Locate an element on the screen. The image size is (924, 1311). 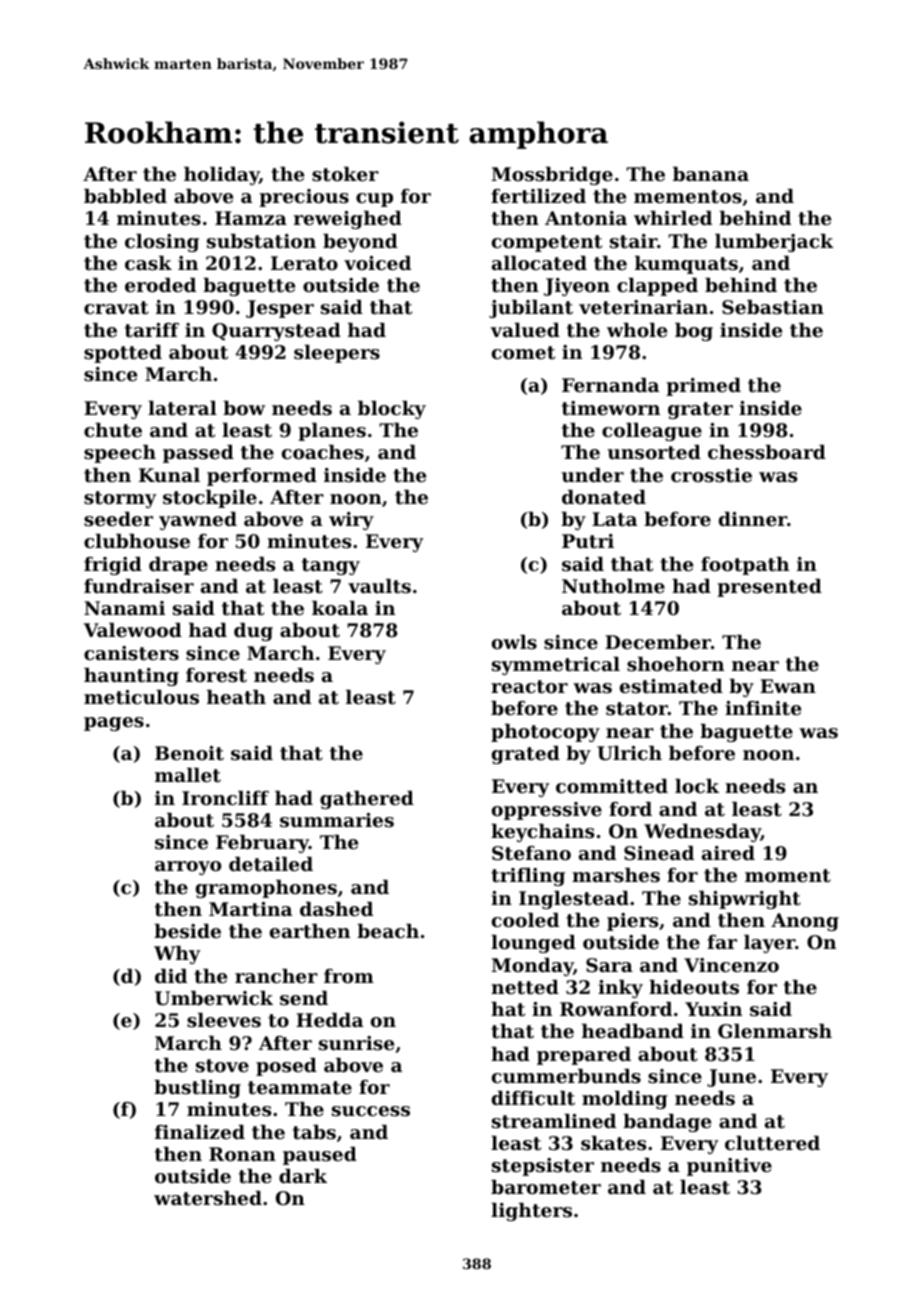
committed is located at coordinates (612, 786).
